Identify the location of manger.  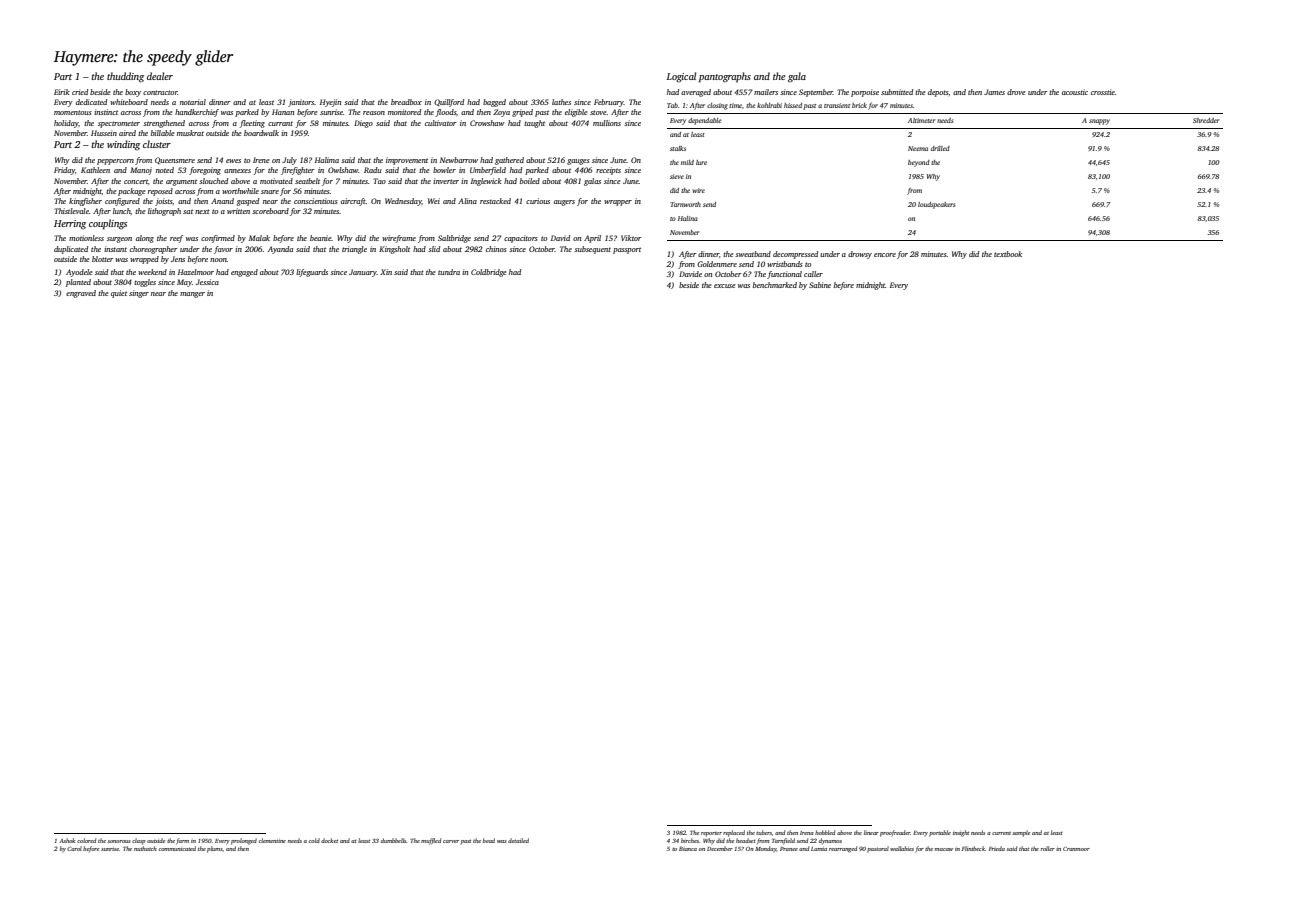
(192, 295).
